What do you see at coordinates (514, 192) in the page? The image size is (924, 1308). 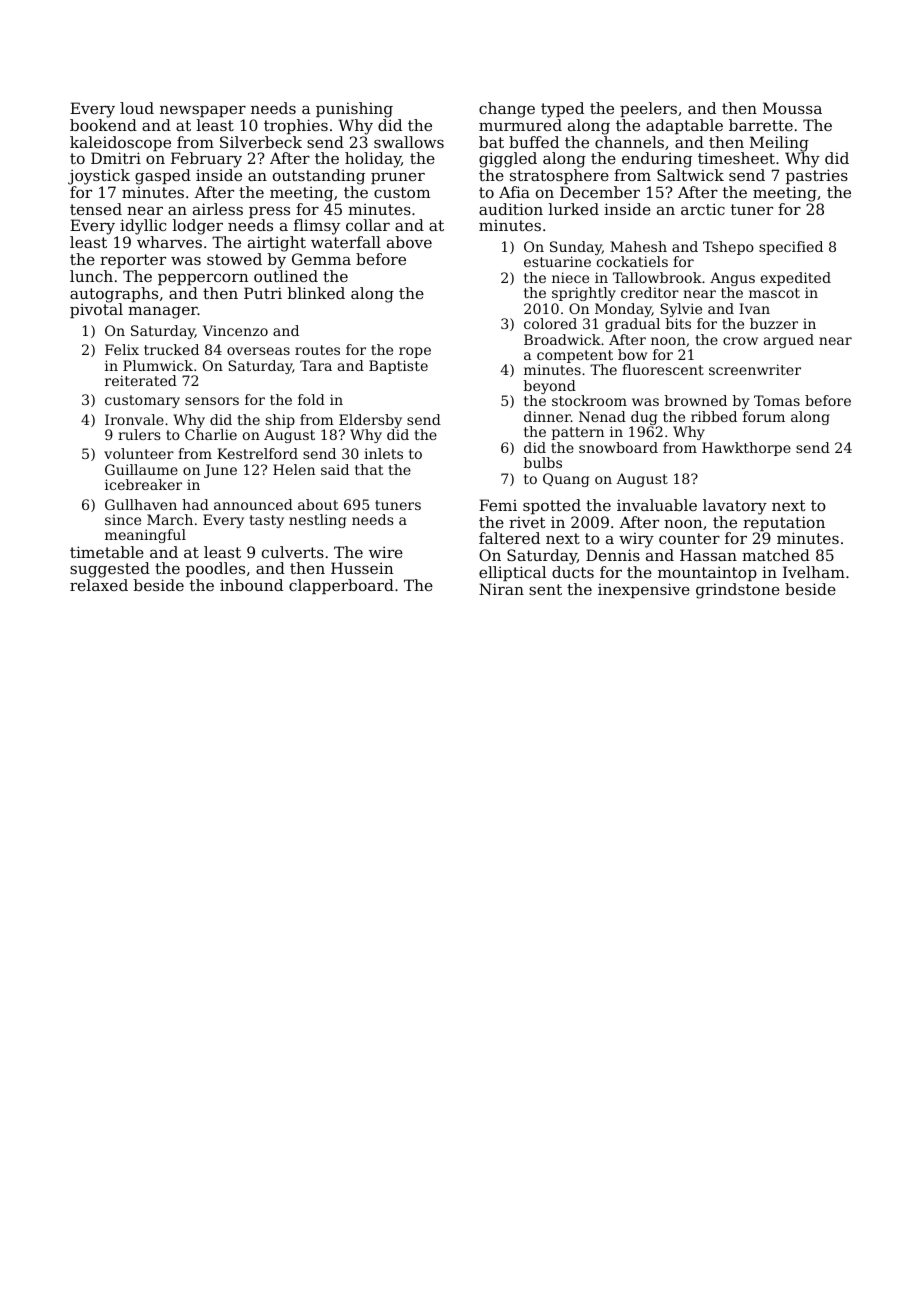 I see `Afia` at bounding box center [514, 192].
